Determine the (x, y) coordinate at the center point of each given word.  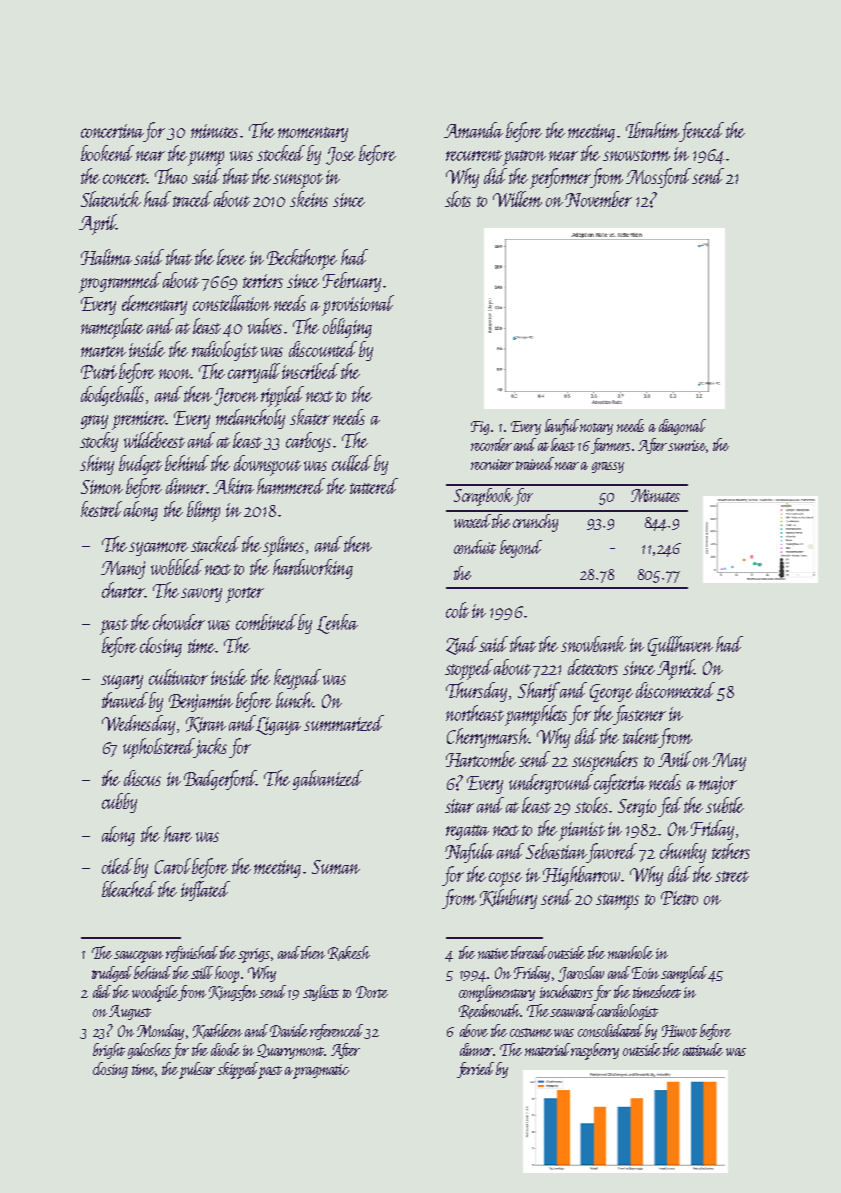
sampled (684, 974)
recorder (491, 444)
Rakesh (349, 953)
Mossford (658, 178)
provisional (358, 305)
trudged (112, 974)
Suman (336, 867)
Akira (233, 486)
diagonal (682, 427)
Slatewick (111, 199)
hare (178, 834)
